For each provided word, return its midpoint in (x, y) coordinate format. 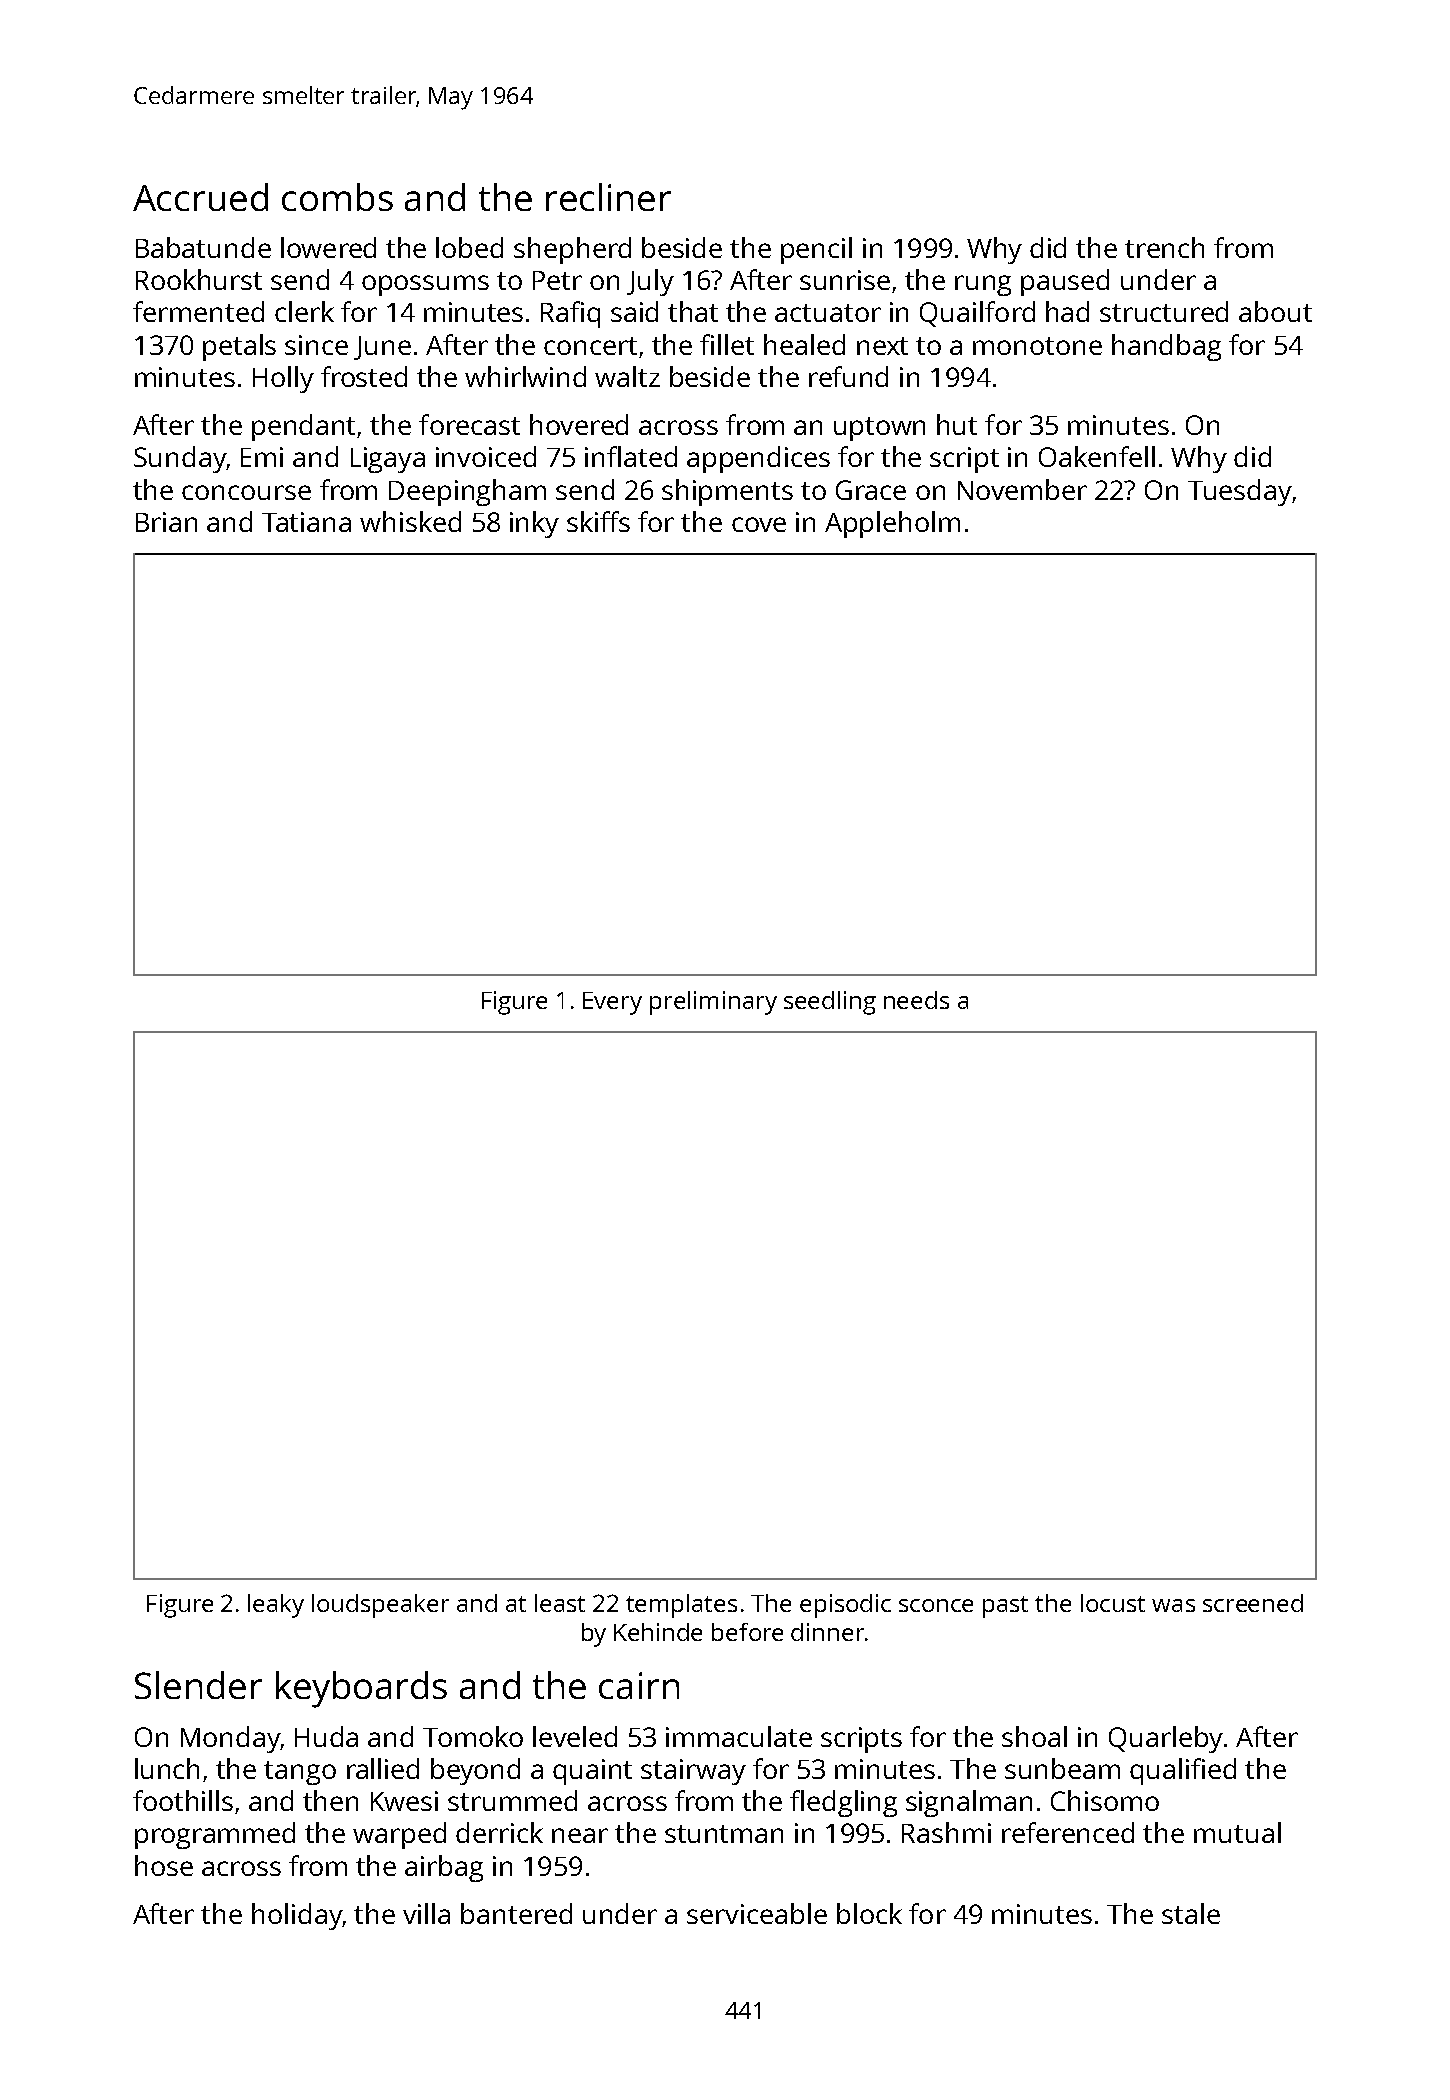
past (1005, 1607)
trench (1164, 247)
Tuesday (1240, 492)
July (650, 282)
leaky (276, 1606)
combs (337, 197)
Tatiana (306, 522)
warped (399, 1835)
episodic (845, 1606)
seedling (830, 1003)
